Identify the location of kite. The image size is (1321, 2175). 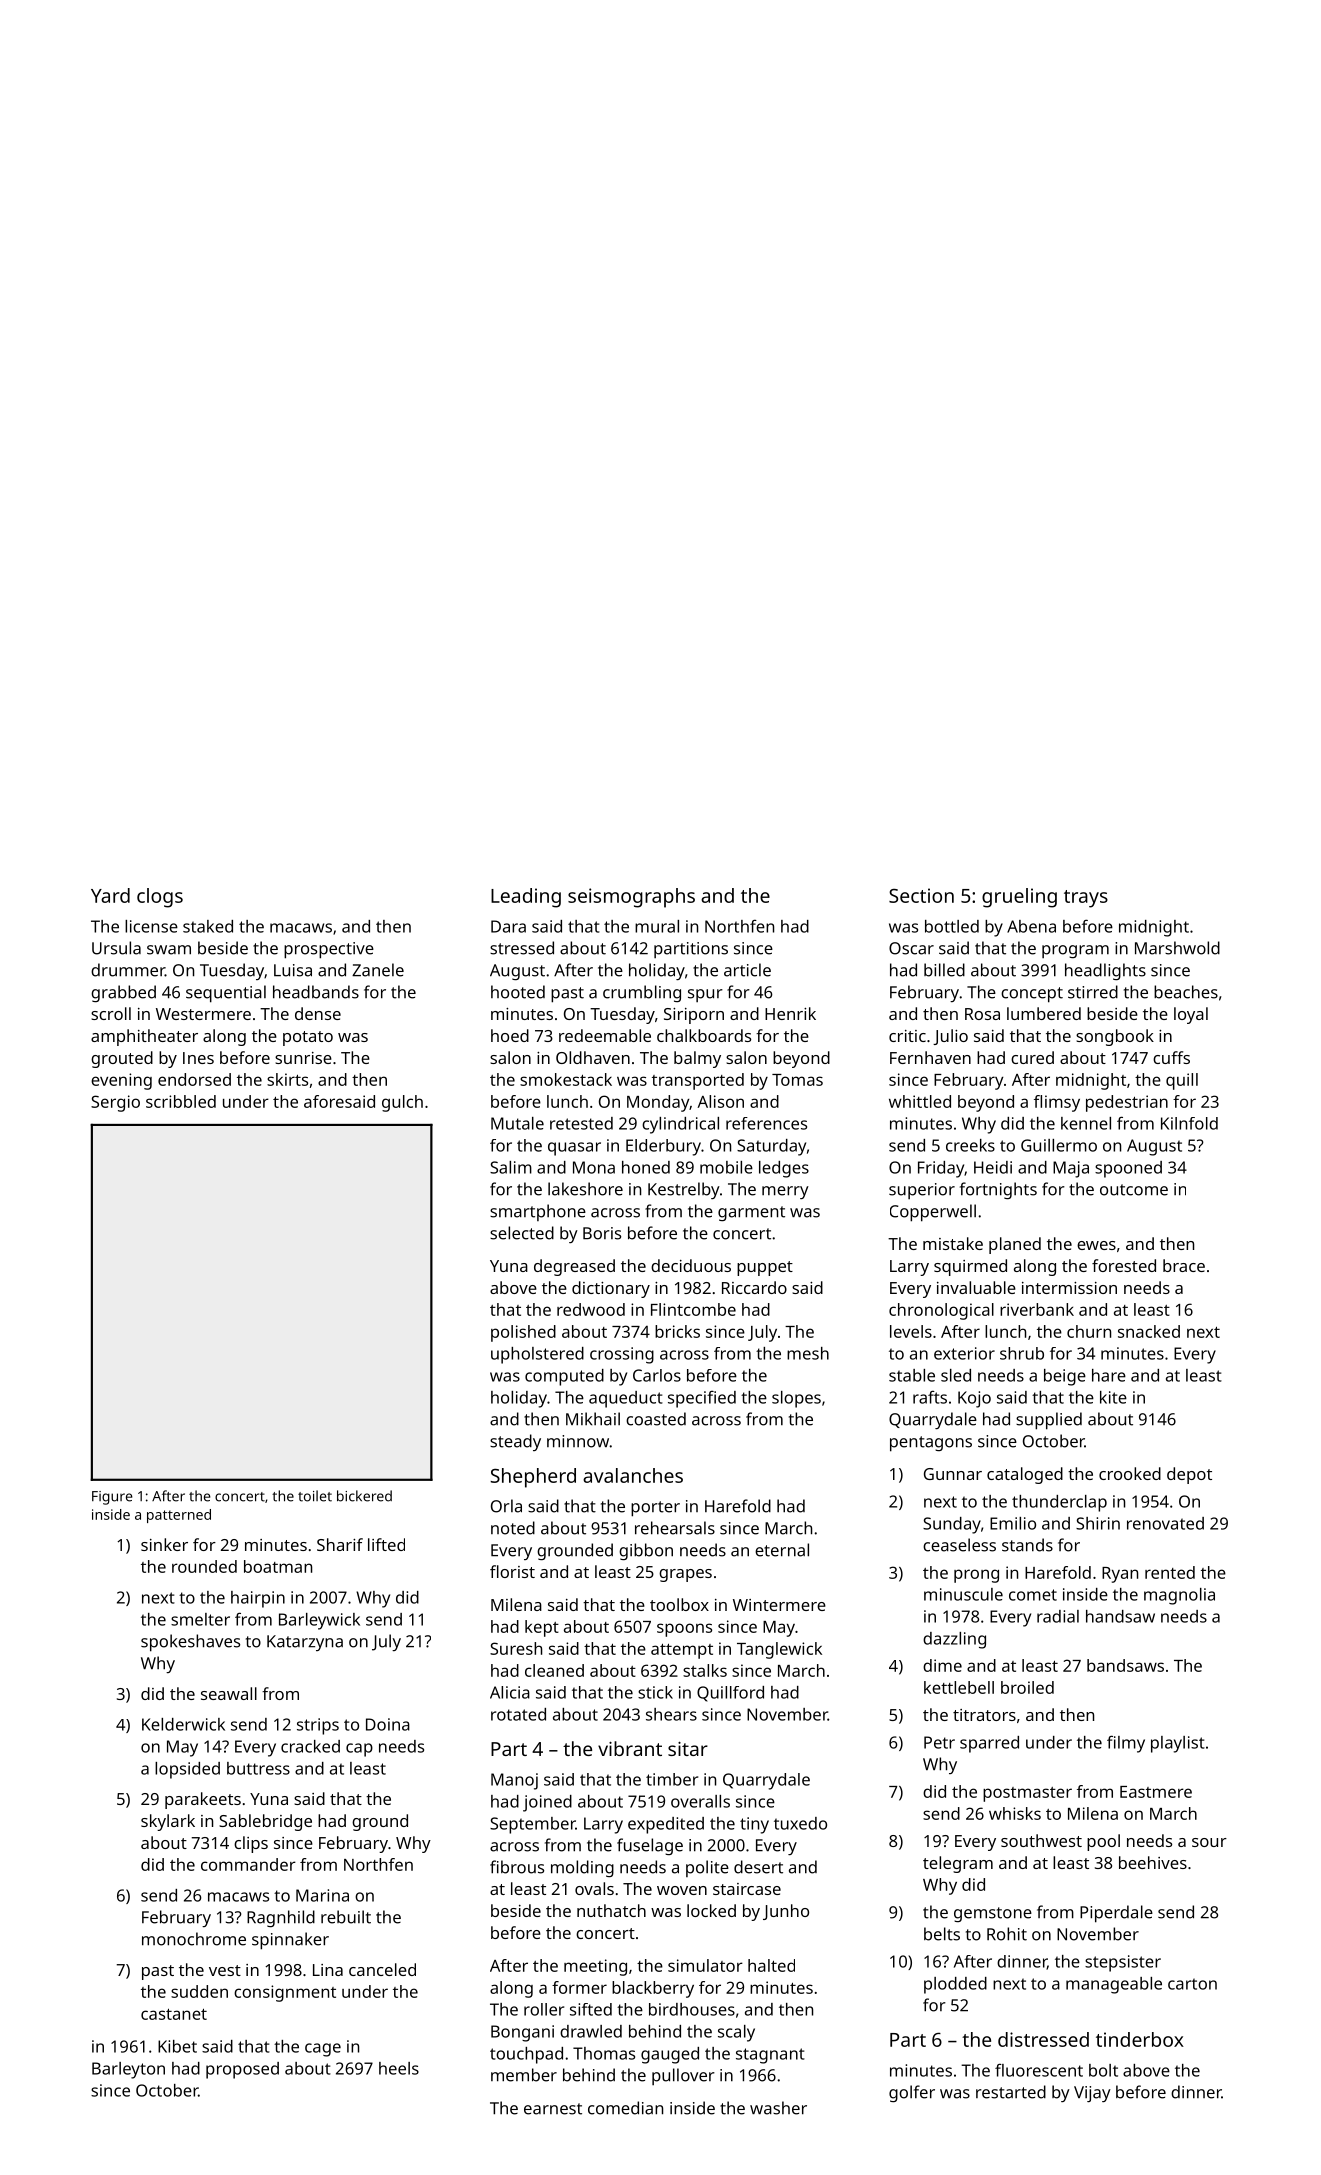
(1113, 1397).
